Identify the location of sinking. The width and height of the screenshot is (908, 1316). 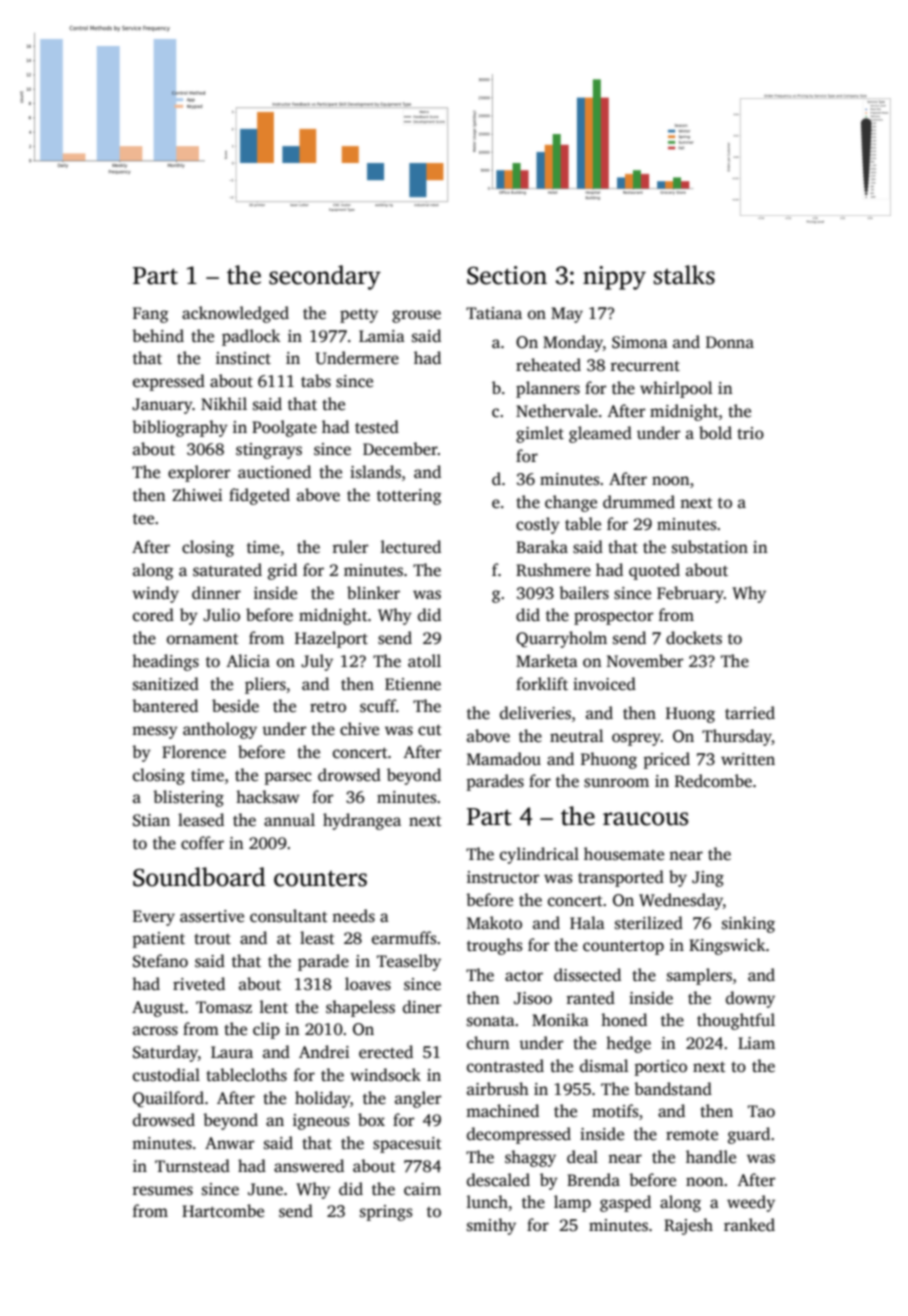
(748, 924).
